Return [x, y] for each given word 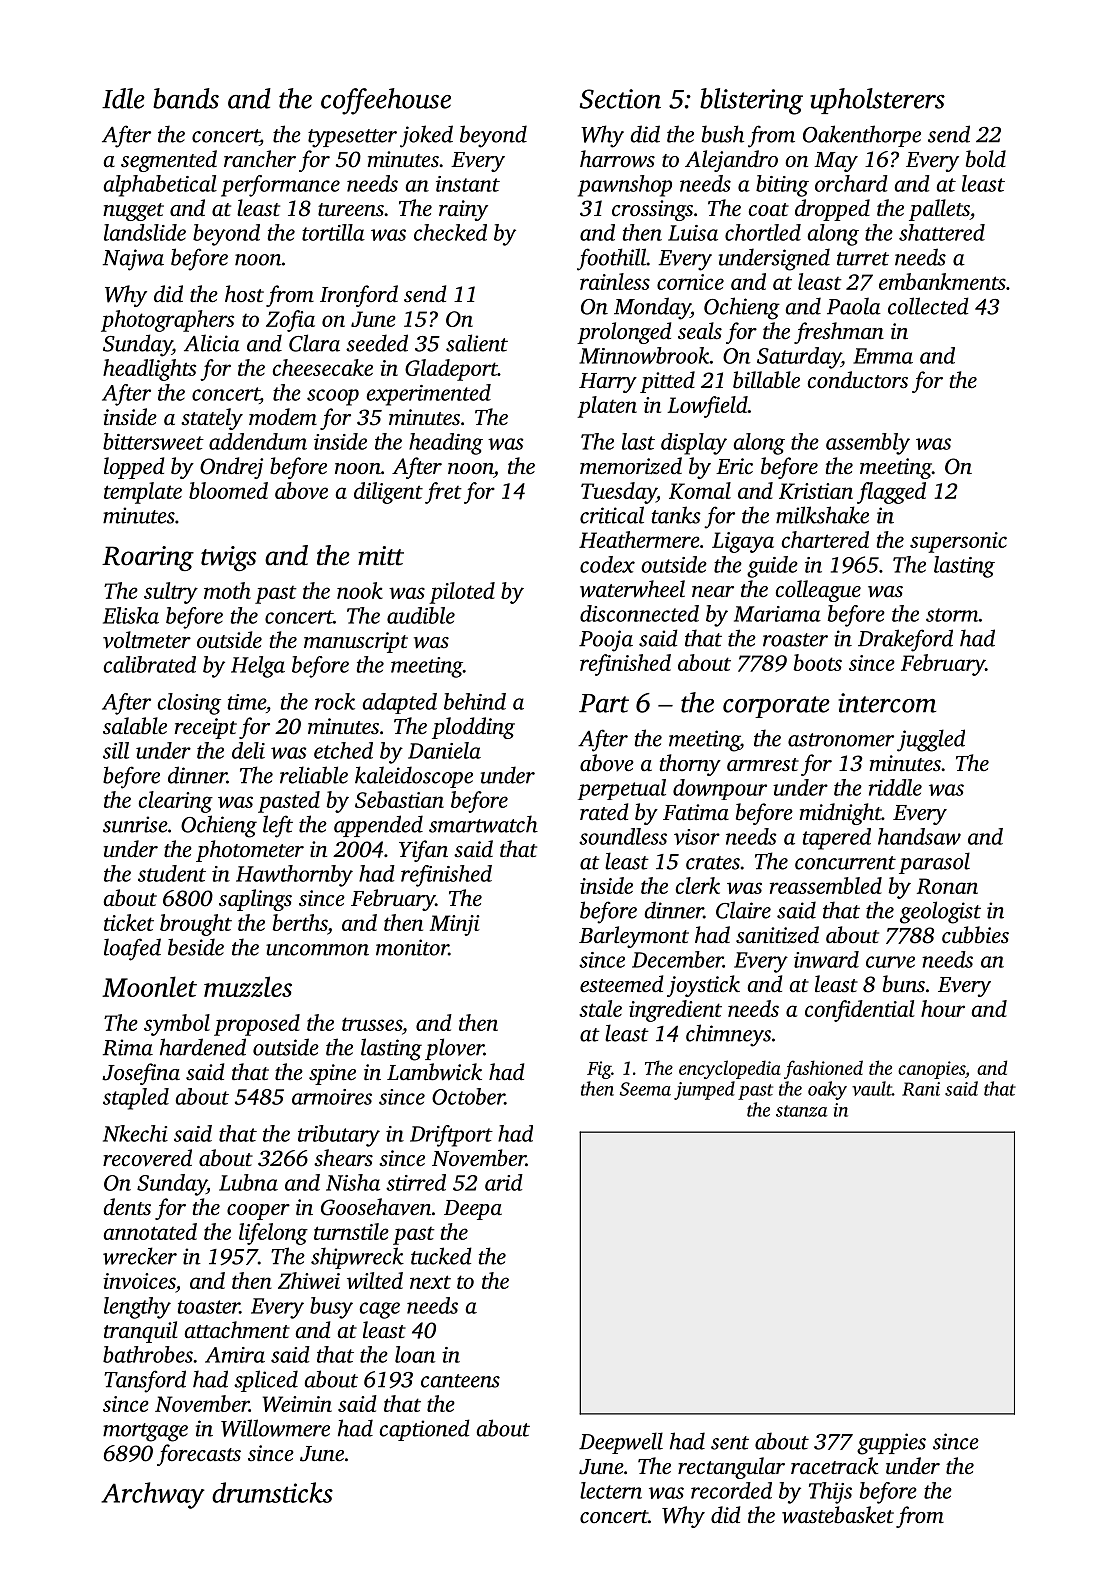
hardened [203, 1047]
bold [986, 159]
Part [604, 703]
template [143, 493]
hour [943, 1008]
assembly [868, 444]
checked [450, 232]
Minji [455, 925]
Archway [153, 1495]
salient [477, 343]
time [247, 702]
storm [952, 615]
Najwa [133, 260]
